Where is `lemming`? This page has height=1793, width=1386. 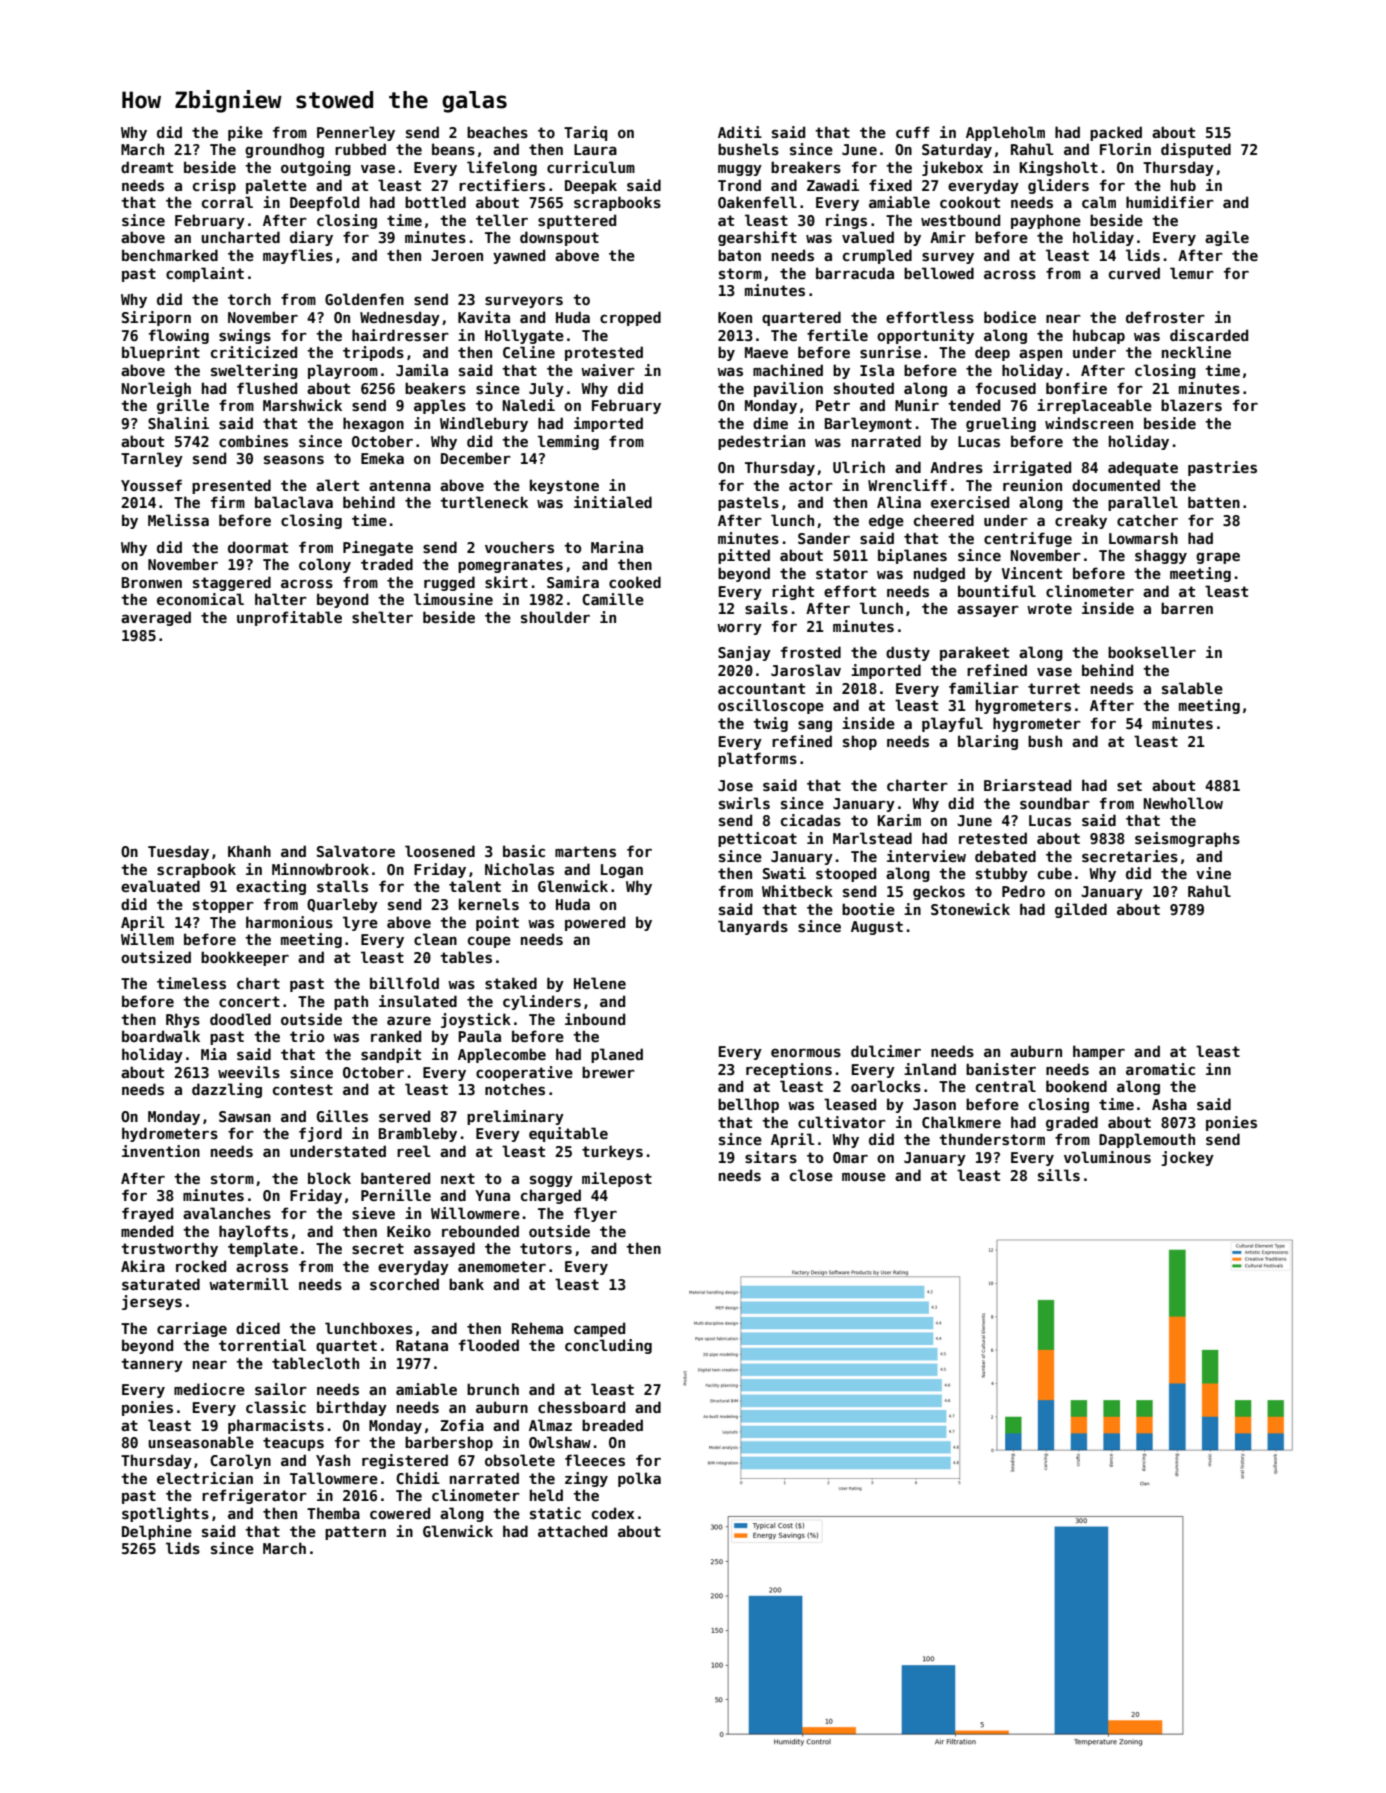 lemming is located at coordinates (568, 442).
